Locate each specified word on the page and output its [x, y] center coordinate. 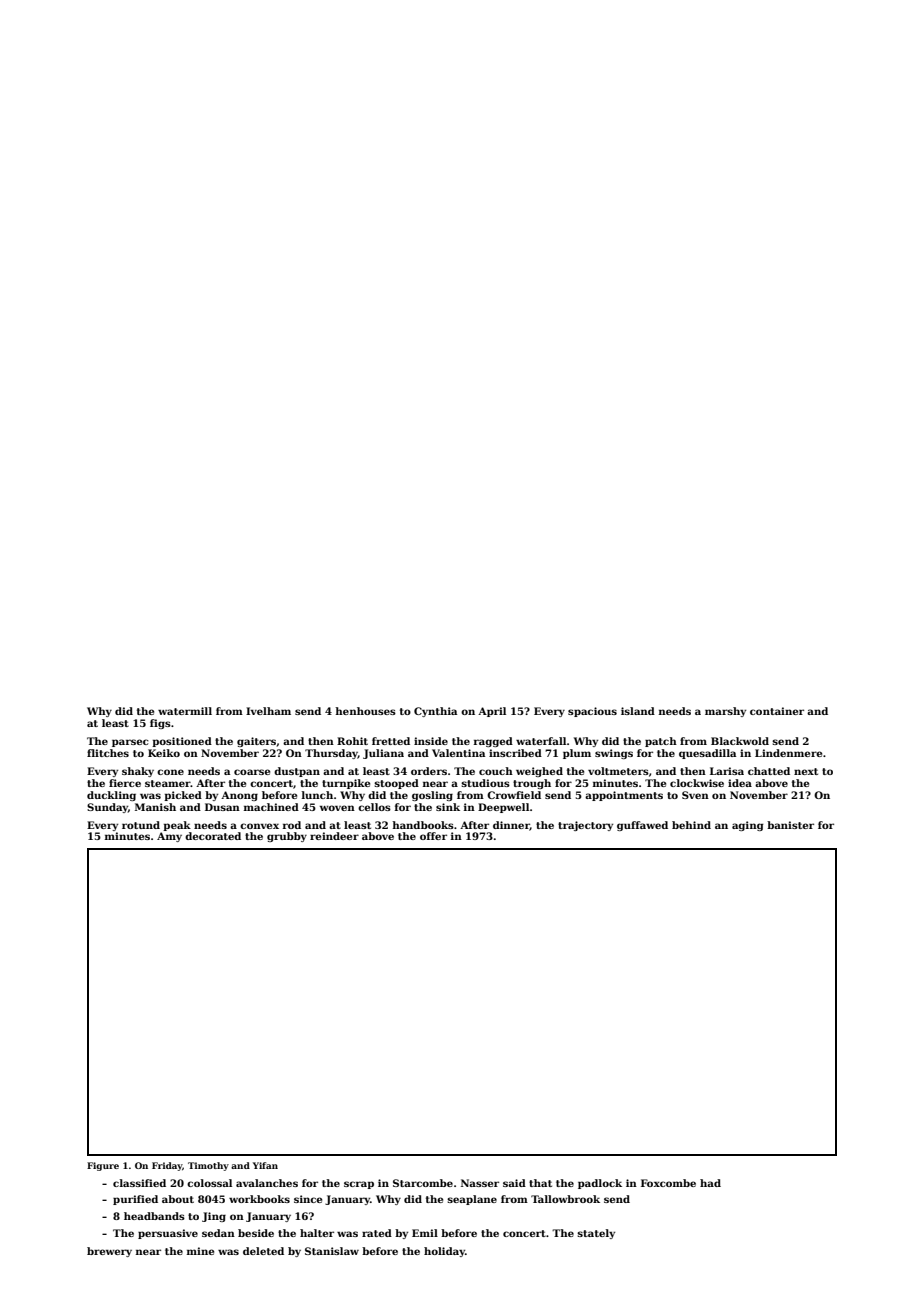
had [710, 1183]
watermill [185, 711]
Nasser [480, 1183]
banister [790, 825]
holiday [444, 1252]
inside [431, 741]
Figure [103, 1166]
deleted [263, 1251]
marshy [725, 712]
